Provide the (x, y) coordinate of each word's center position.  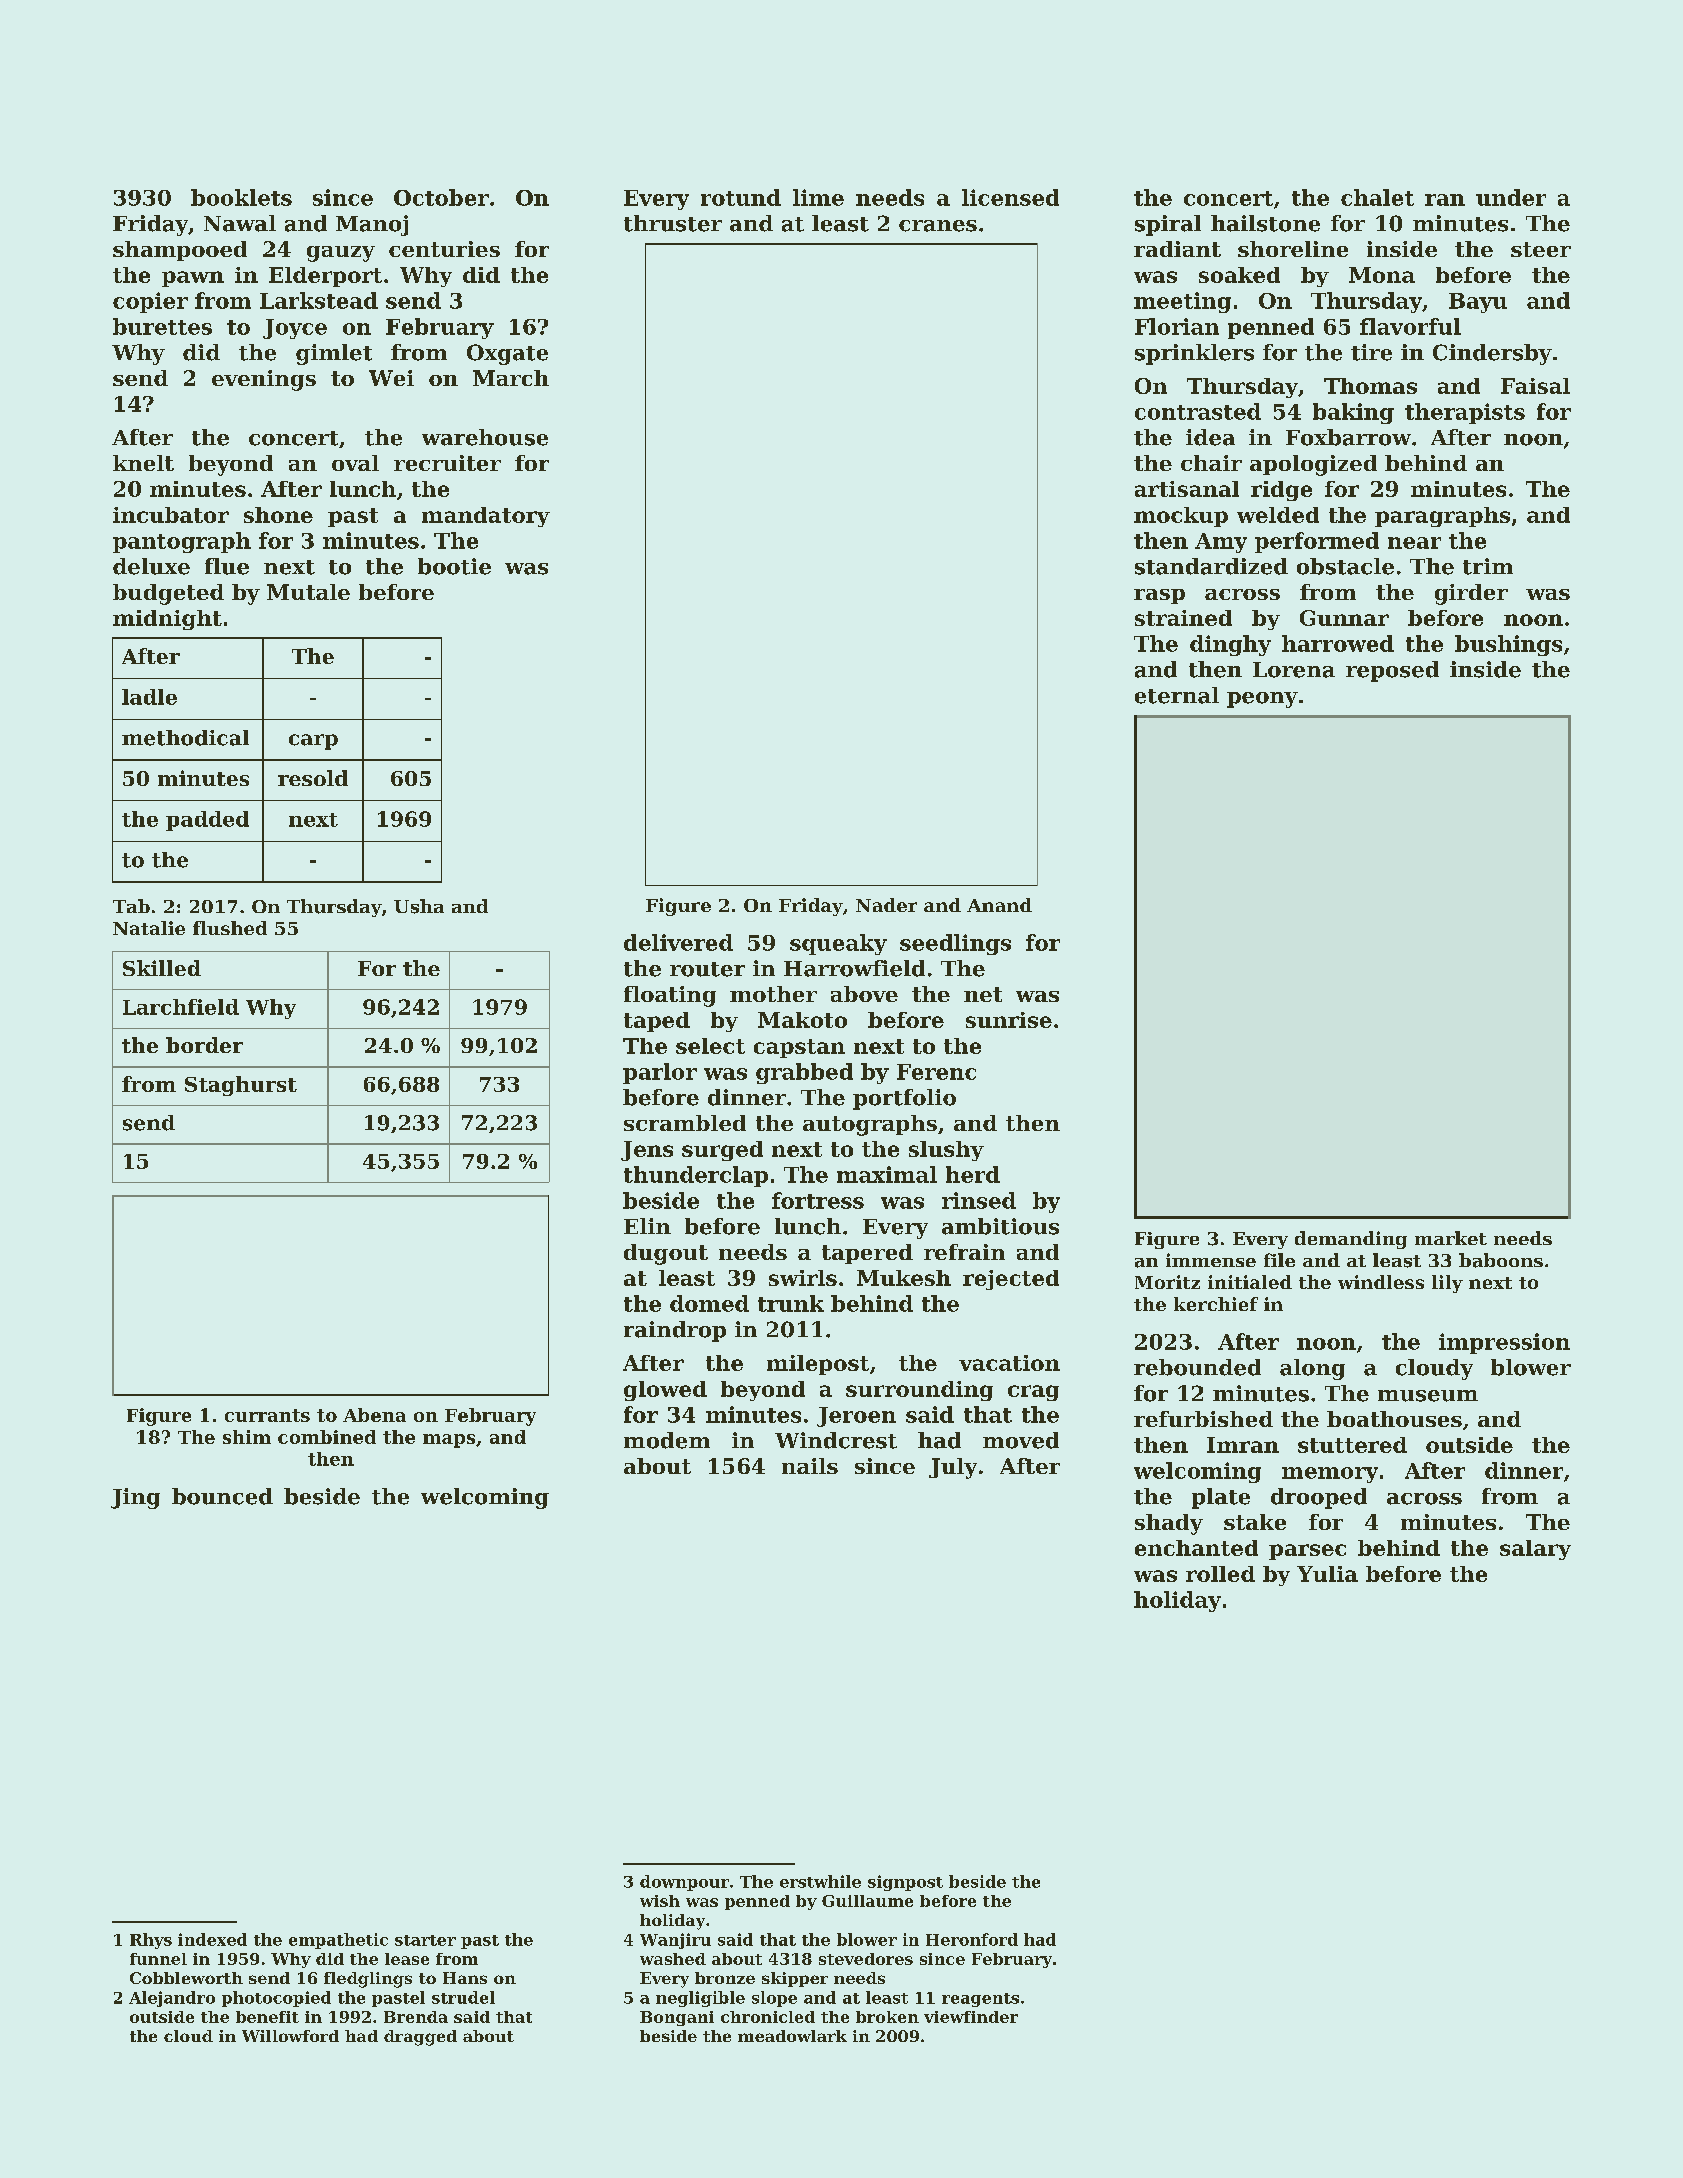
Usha (419, 906)
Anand (999, 905)
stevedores (866, 1959)
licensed (1010, 197)
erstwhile (820, 1881)
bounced (222, 1496)
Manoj (372, 225)
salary (1535, 1550)
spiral (1168, 225)
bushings (1508, 645)
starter (425, 1940)
